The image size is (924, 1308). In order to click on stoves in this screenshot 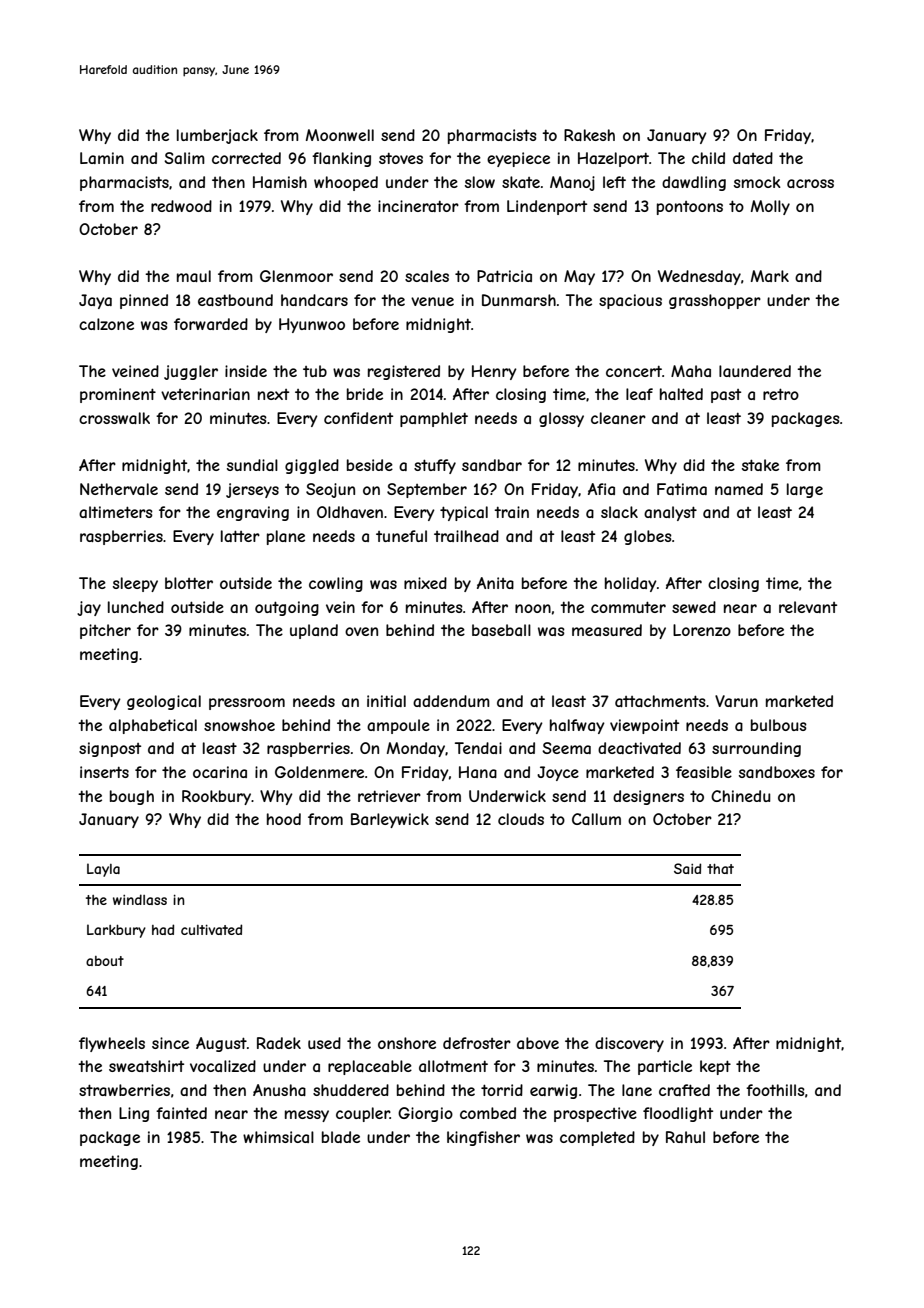, I will do `click(401, 158)`.
